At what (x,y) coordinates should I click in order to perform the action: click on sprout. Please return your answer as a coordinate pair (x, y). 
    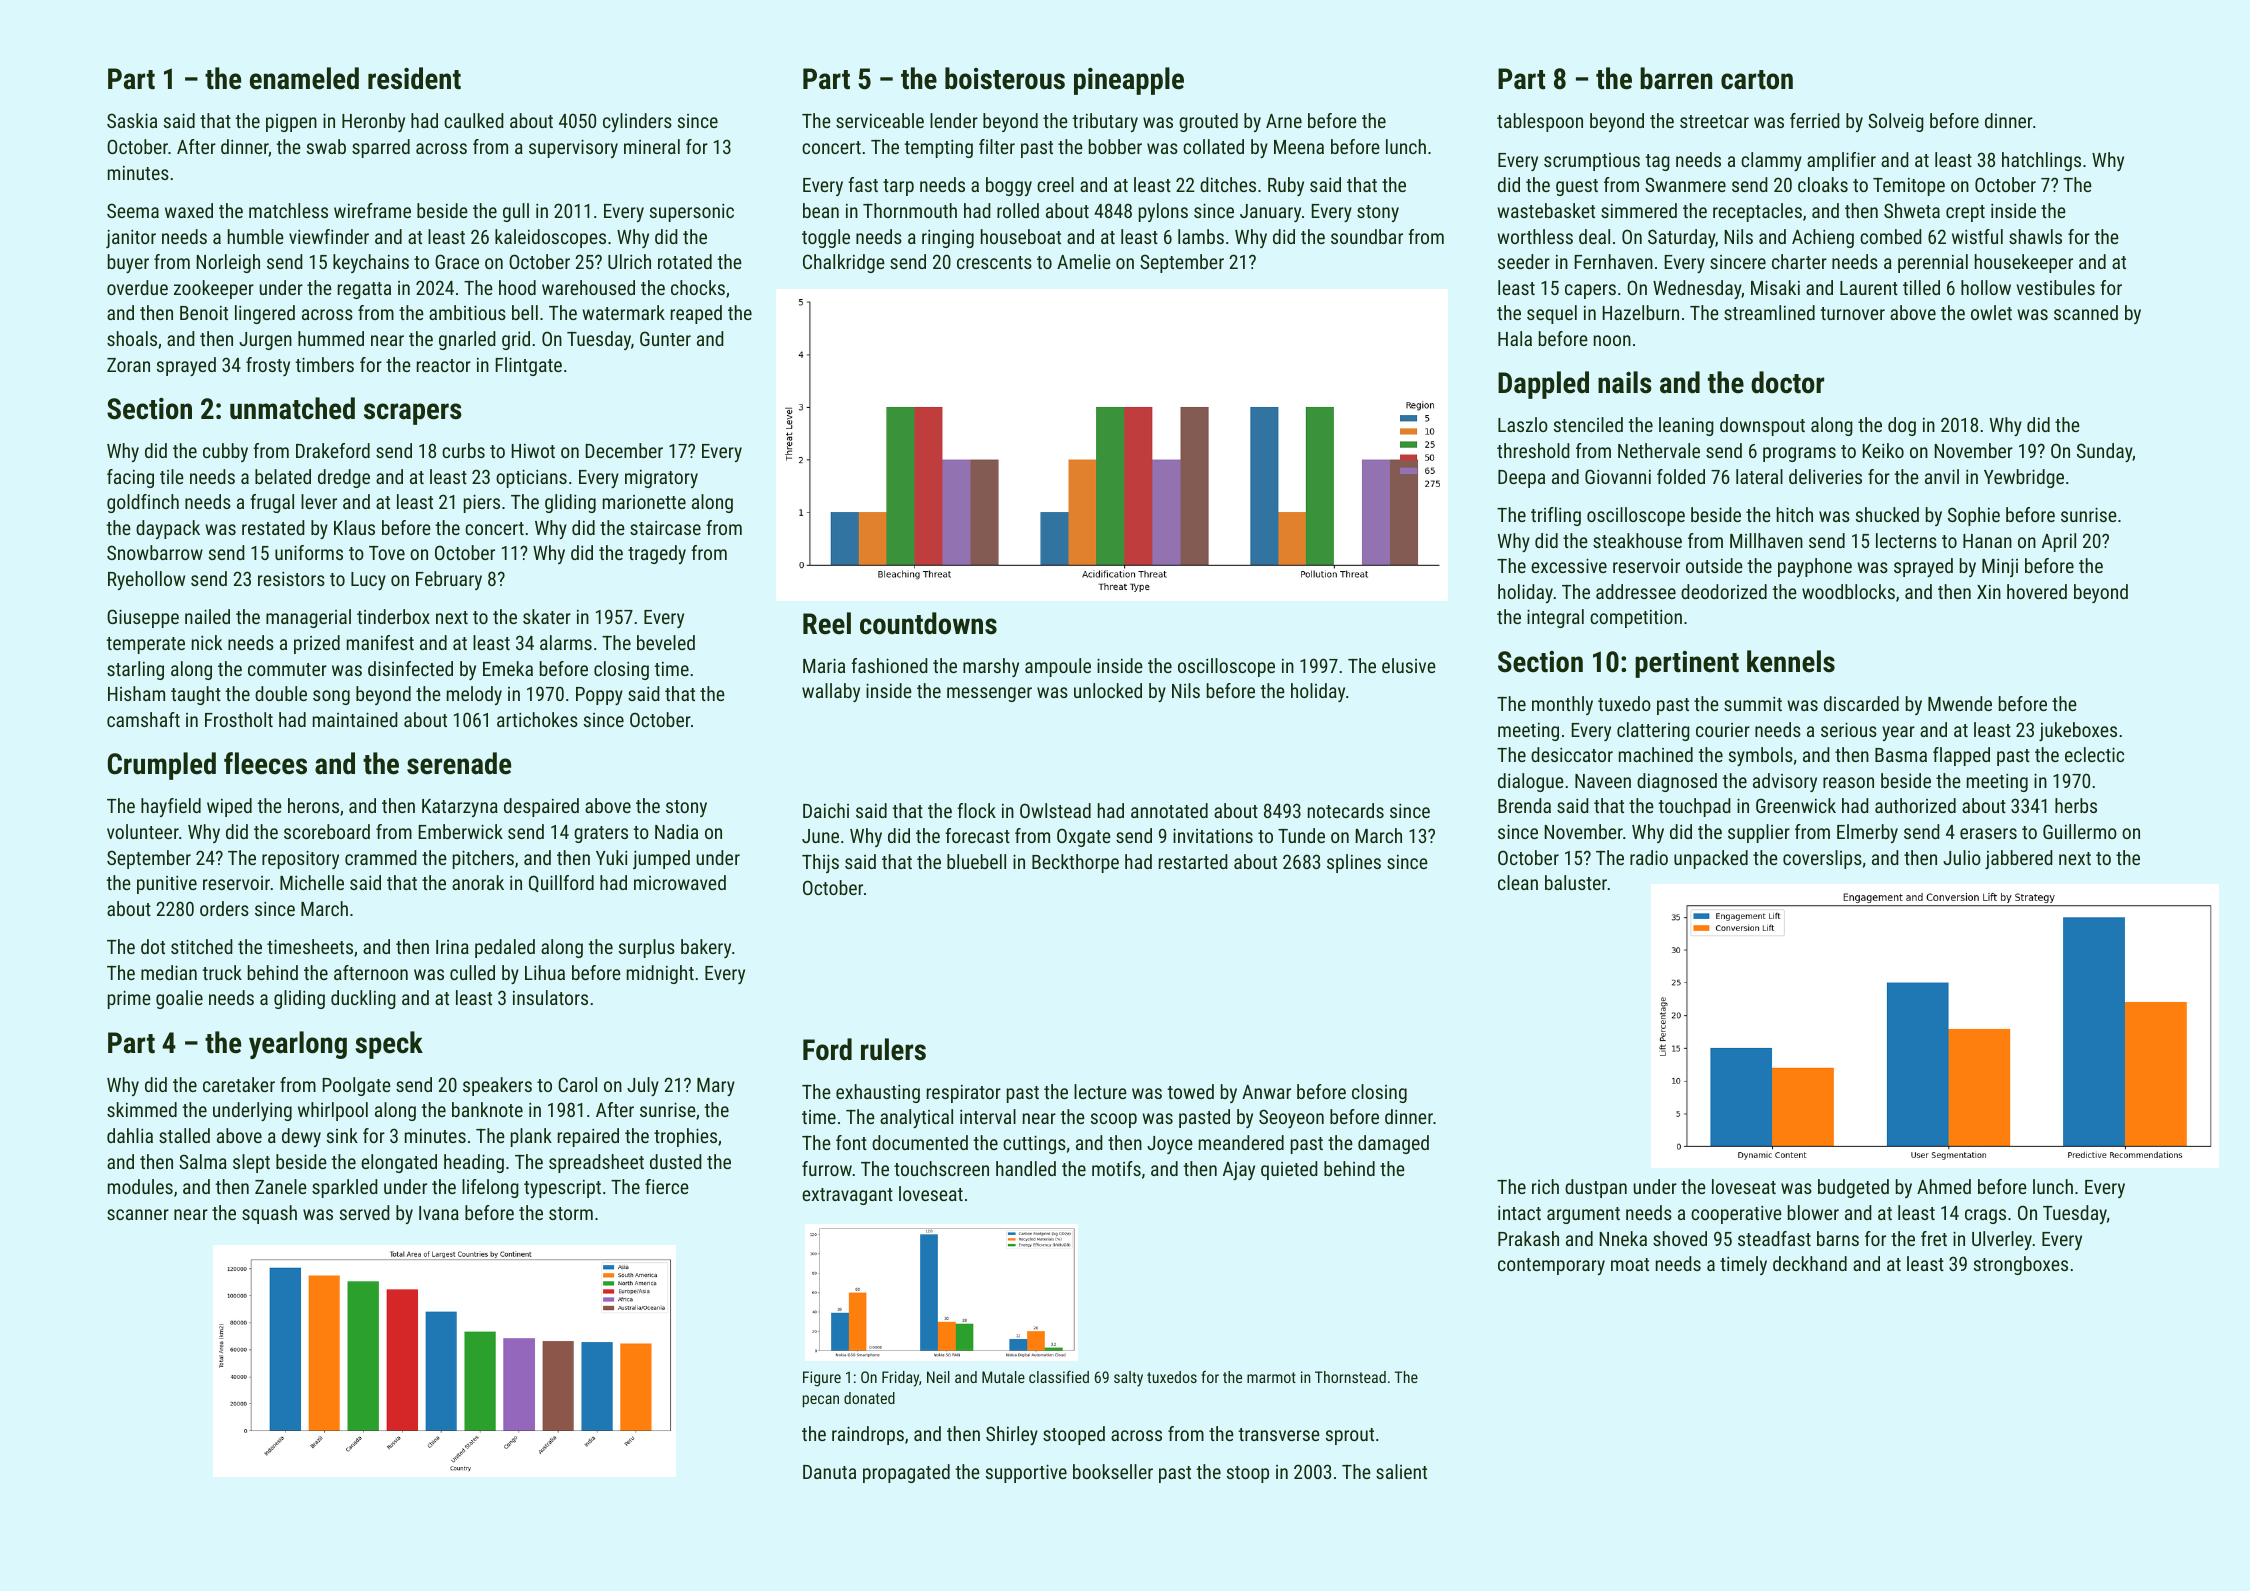
    Looking at the image, I should click on (1350, 1436).
